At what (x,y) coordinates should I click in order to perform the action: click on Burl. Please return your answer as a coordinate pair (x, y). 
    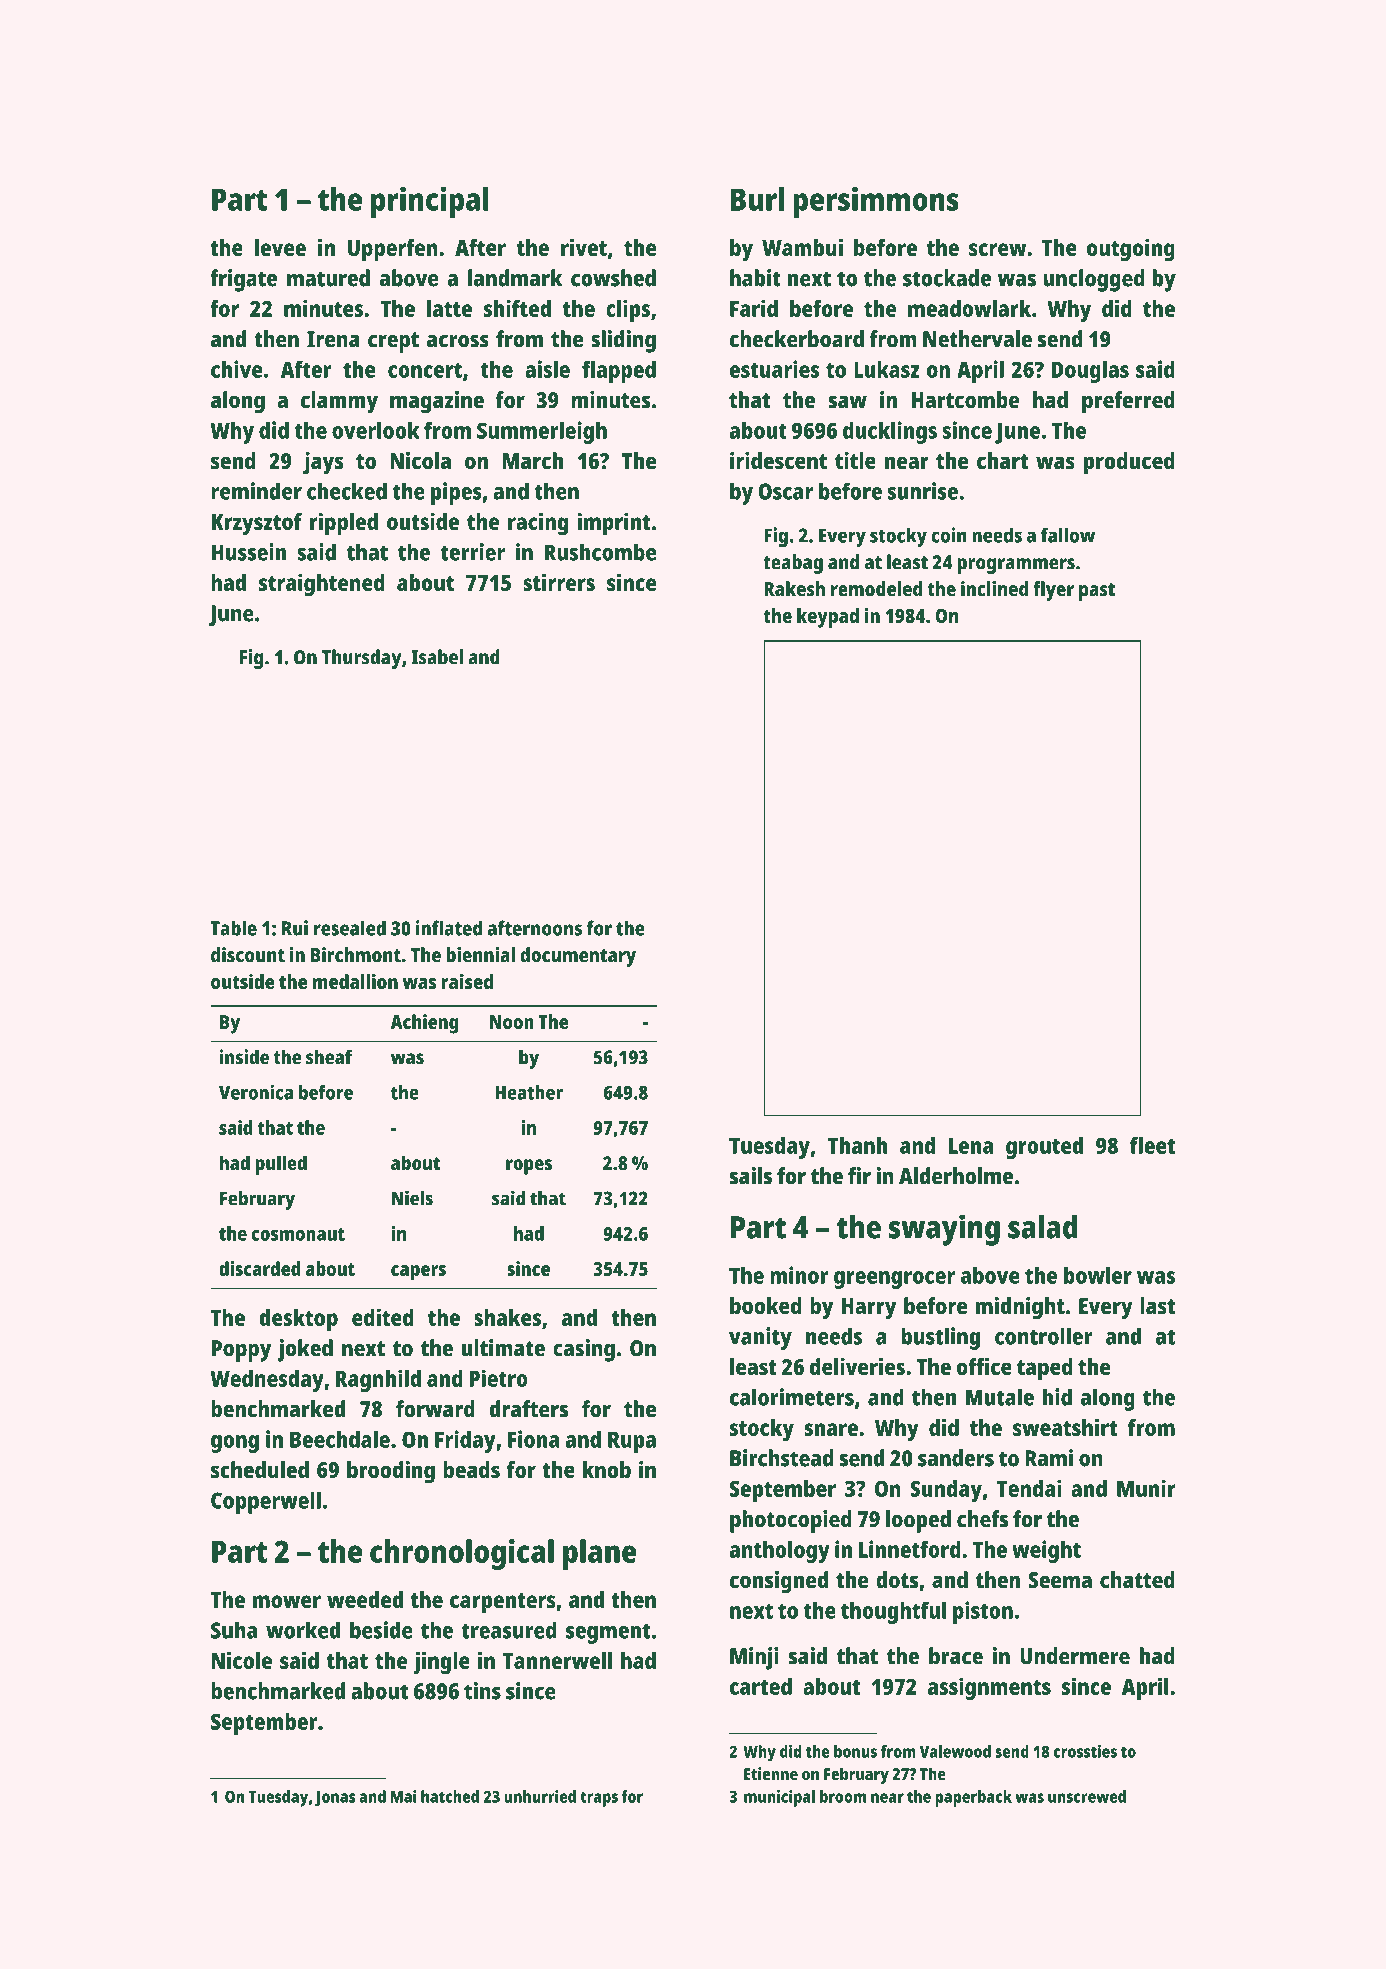
    Looking at the image, I should click on (757, 199).
